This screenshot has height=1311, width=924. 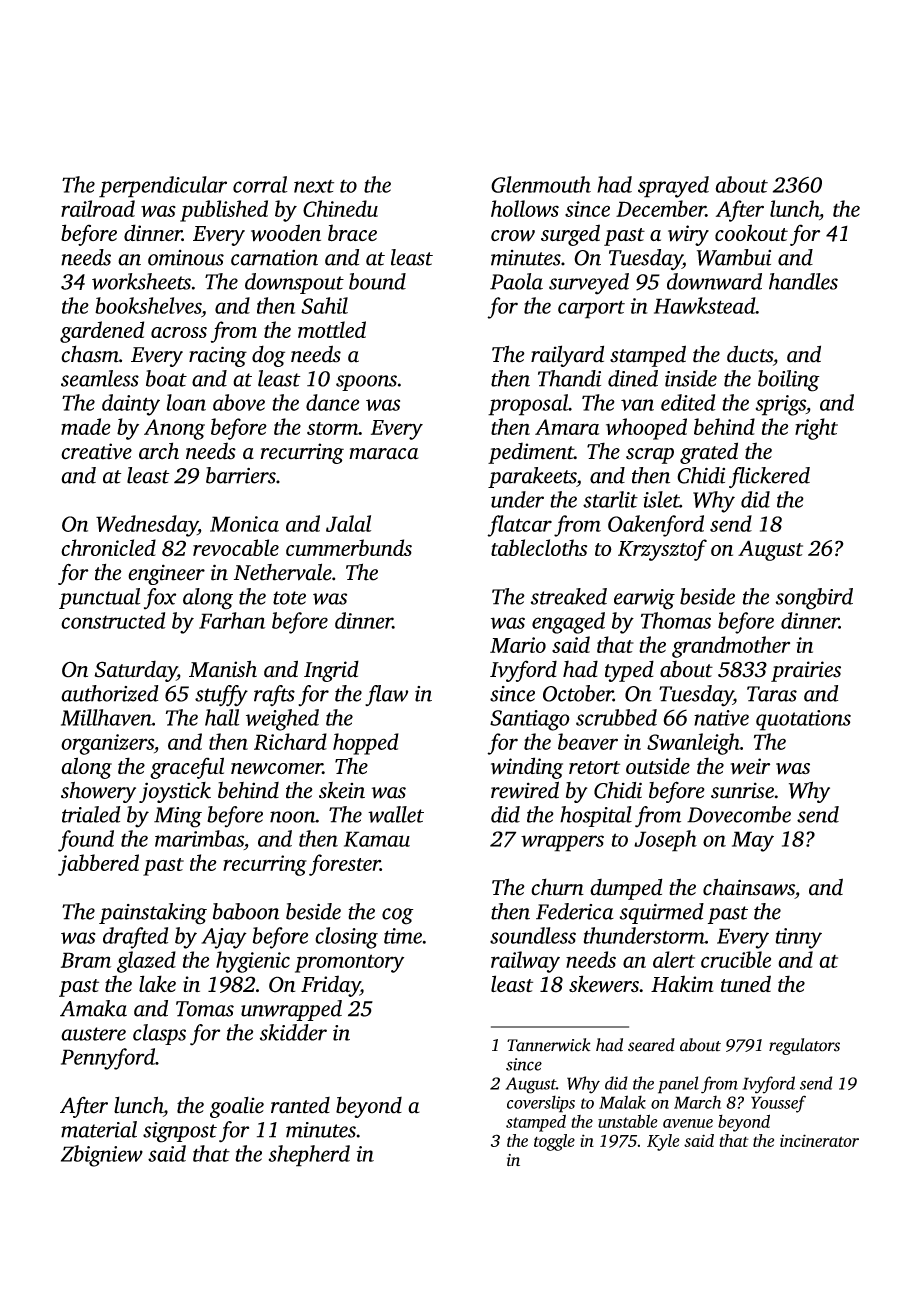 What do you see at coordinates (554, 1142) in the screenshot?
I see `toggle` at bounding box center [554, 1142].
